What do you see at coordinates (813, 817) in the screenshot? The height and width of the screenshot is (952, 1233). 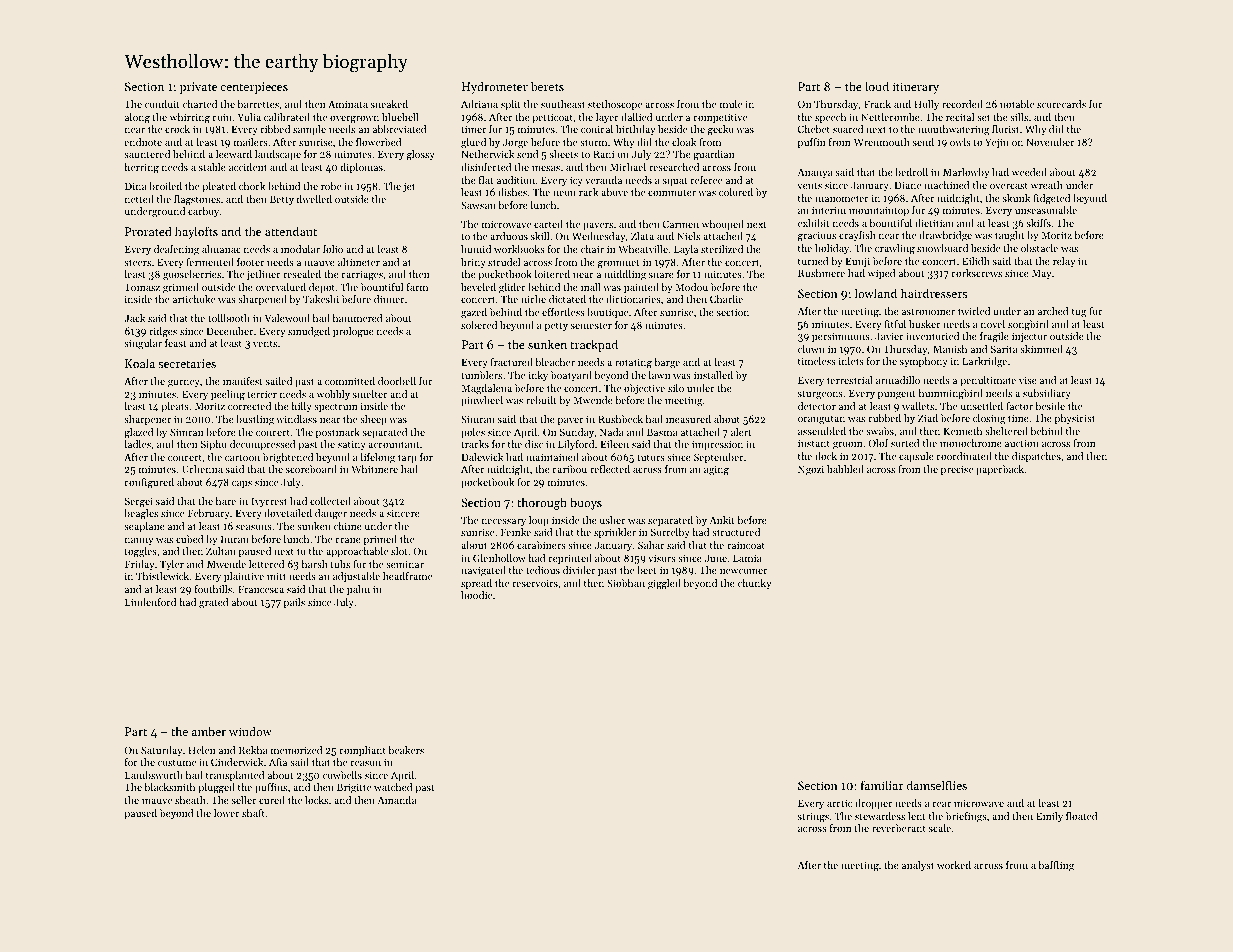 I see `strings` at bounding box center [813, 817].
